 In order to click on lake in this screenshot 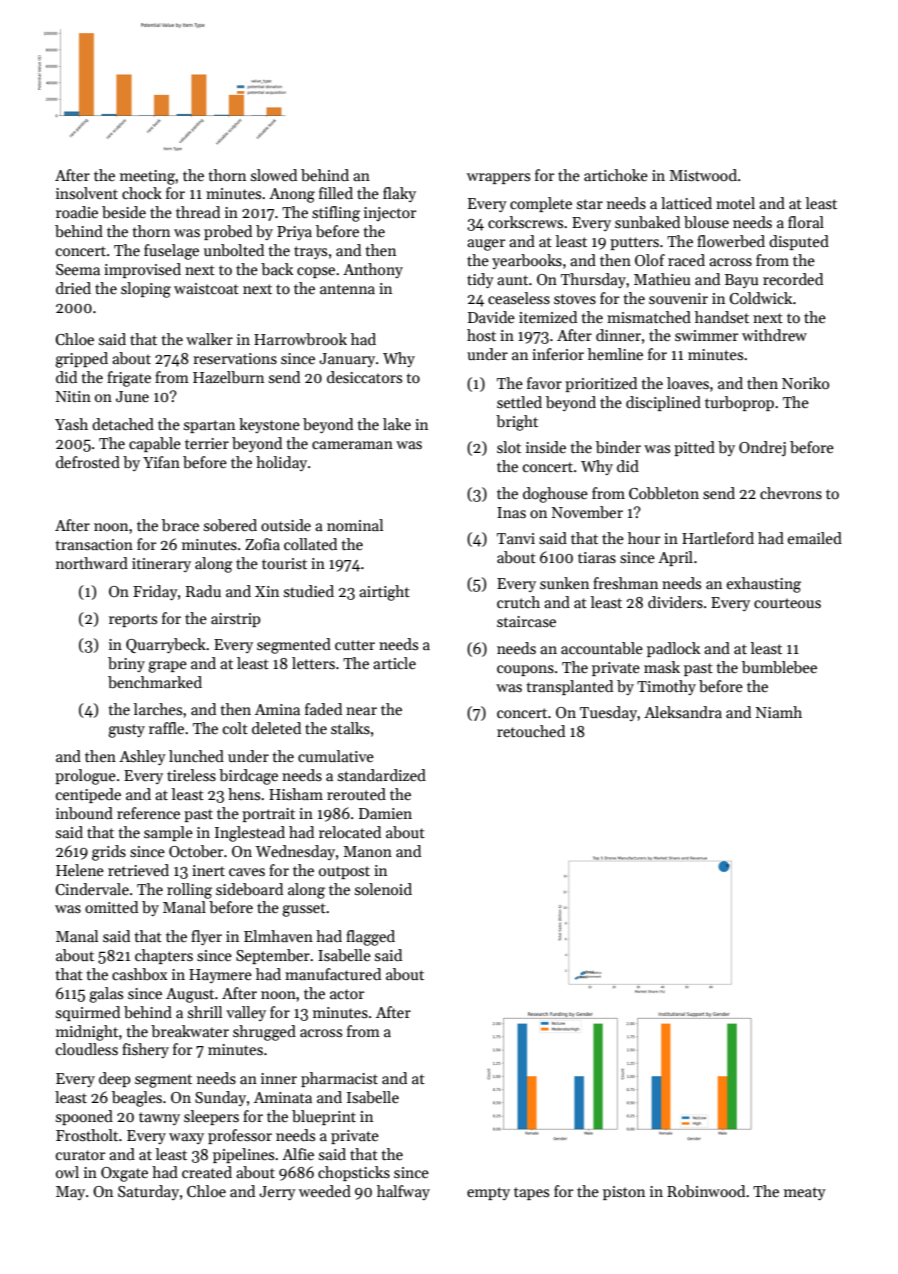, I will do `click(397, 424)`.
